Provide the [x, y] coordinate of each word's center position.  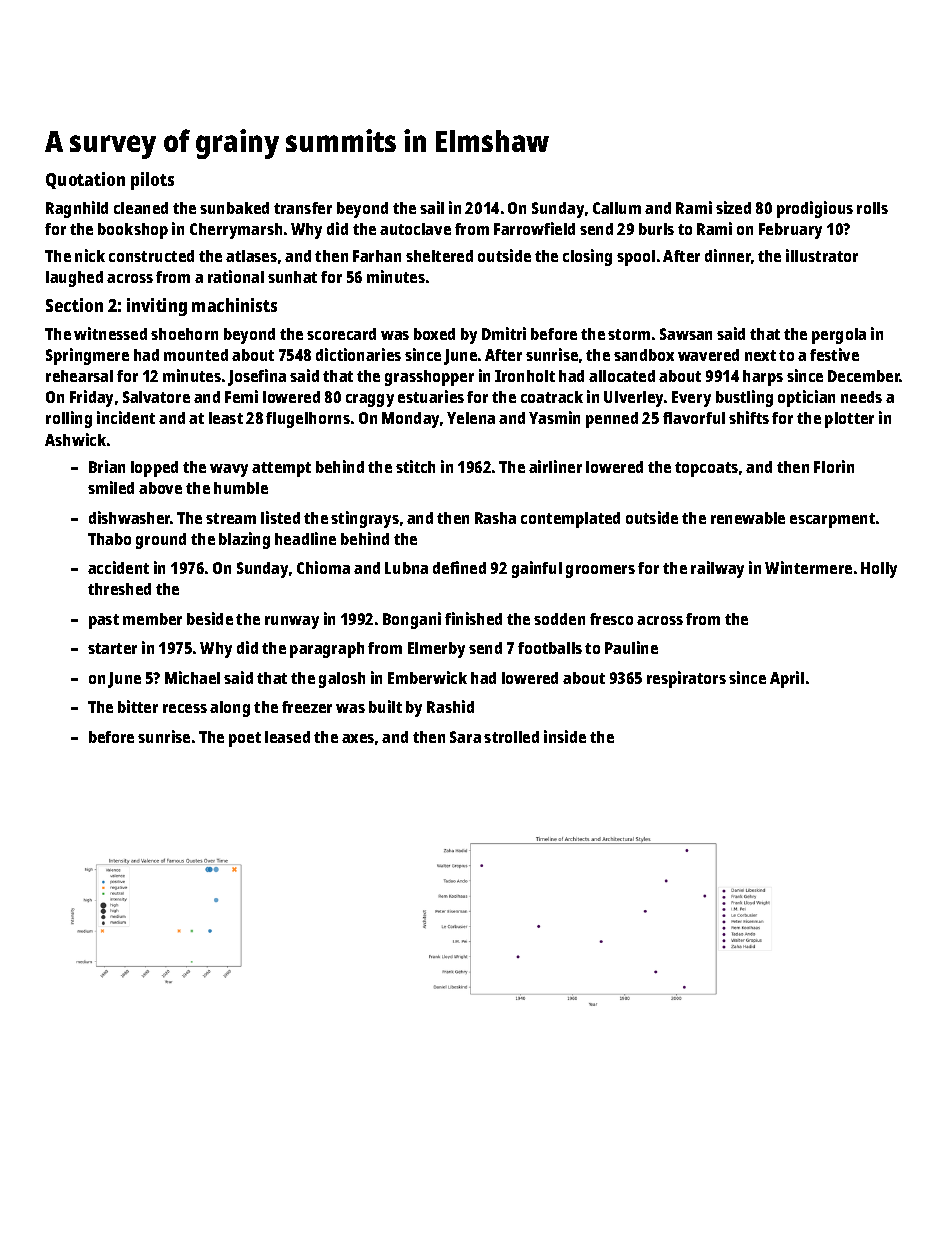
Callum [617, 208]
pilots [152, 181]
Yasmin [554, 417]
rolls [872, 208]
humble [241, 488]
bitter [138, 706]
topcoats [706, 469]
